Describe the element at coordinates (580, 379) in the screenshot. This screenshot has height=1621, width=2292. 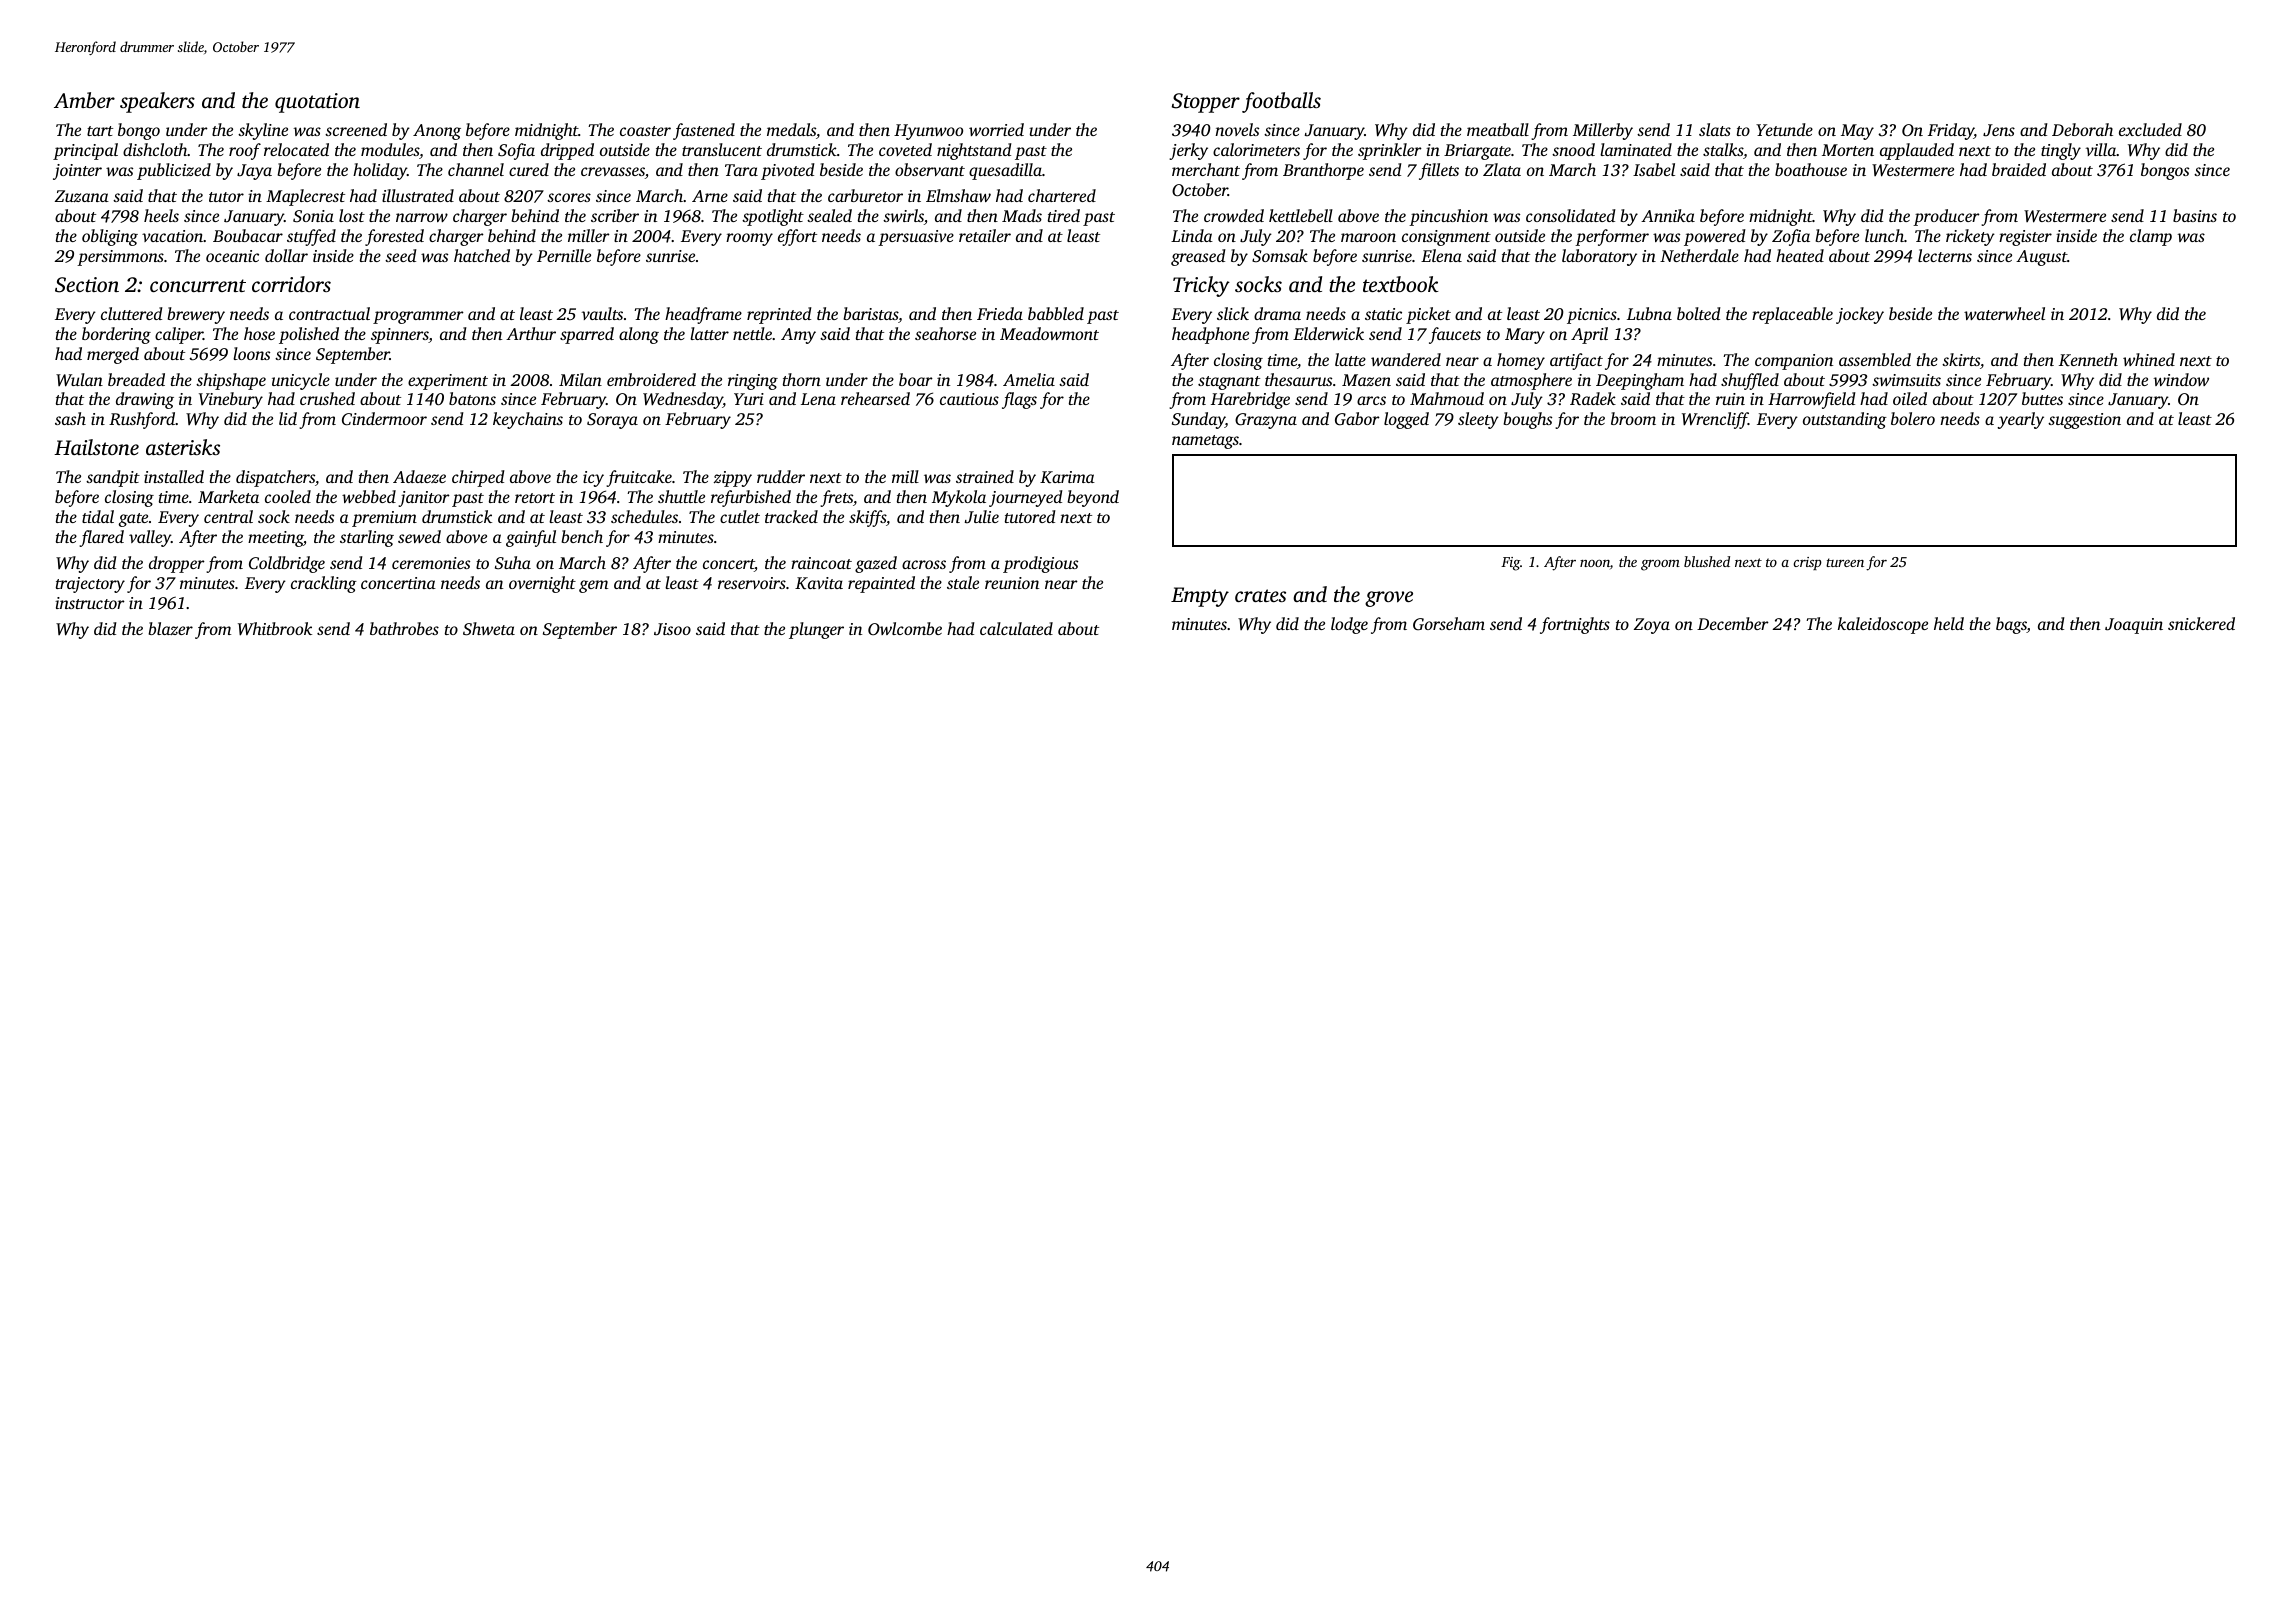
I see `Milan` at that location.
